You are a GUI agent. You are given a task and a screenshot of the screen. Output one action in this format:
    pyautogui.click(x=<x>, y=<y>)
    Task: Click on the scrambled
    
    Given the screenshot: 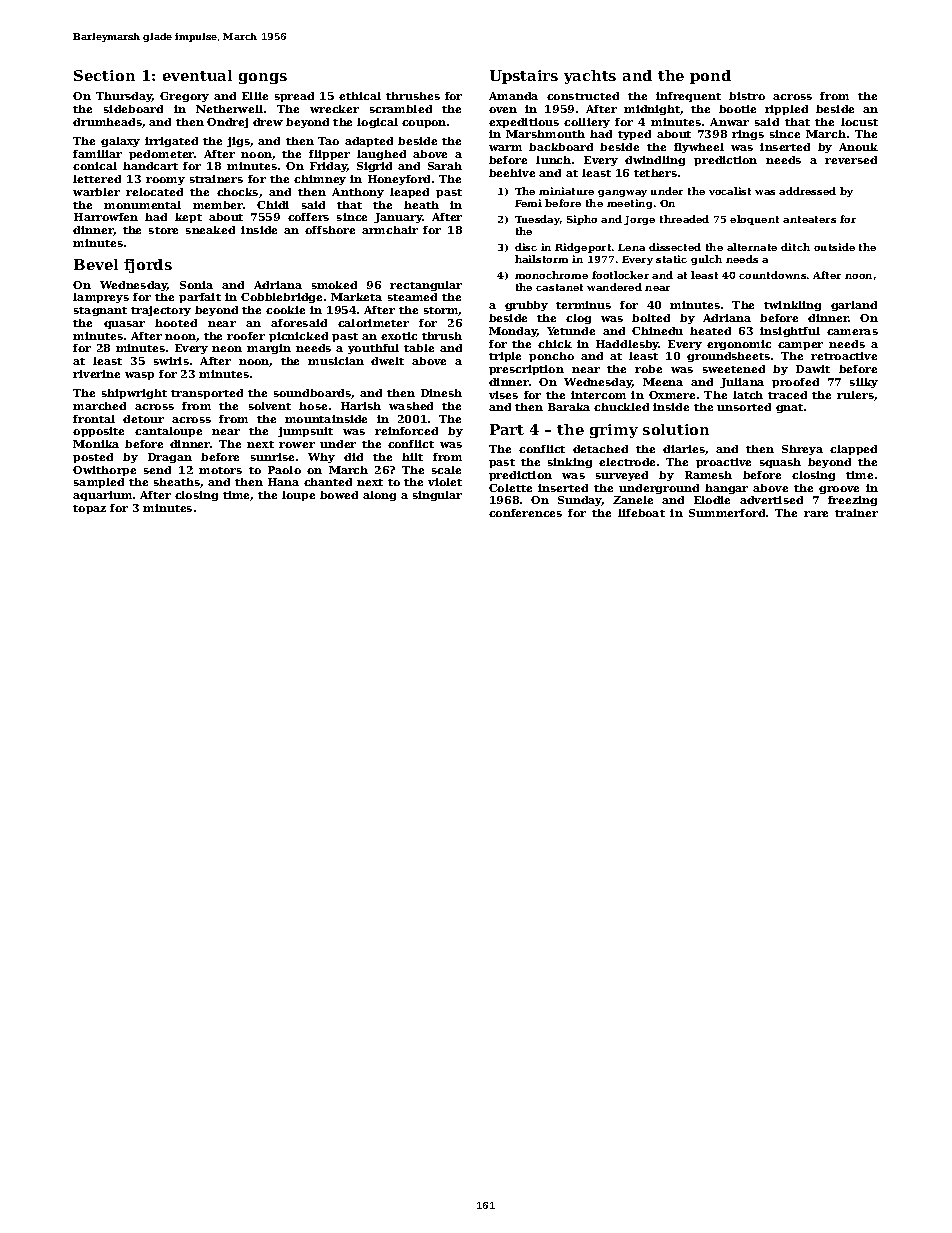 What is the action you would take?
    pyautogui.click(x=401, y=109)
